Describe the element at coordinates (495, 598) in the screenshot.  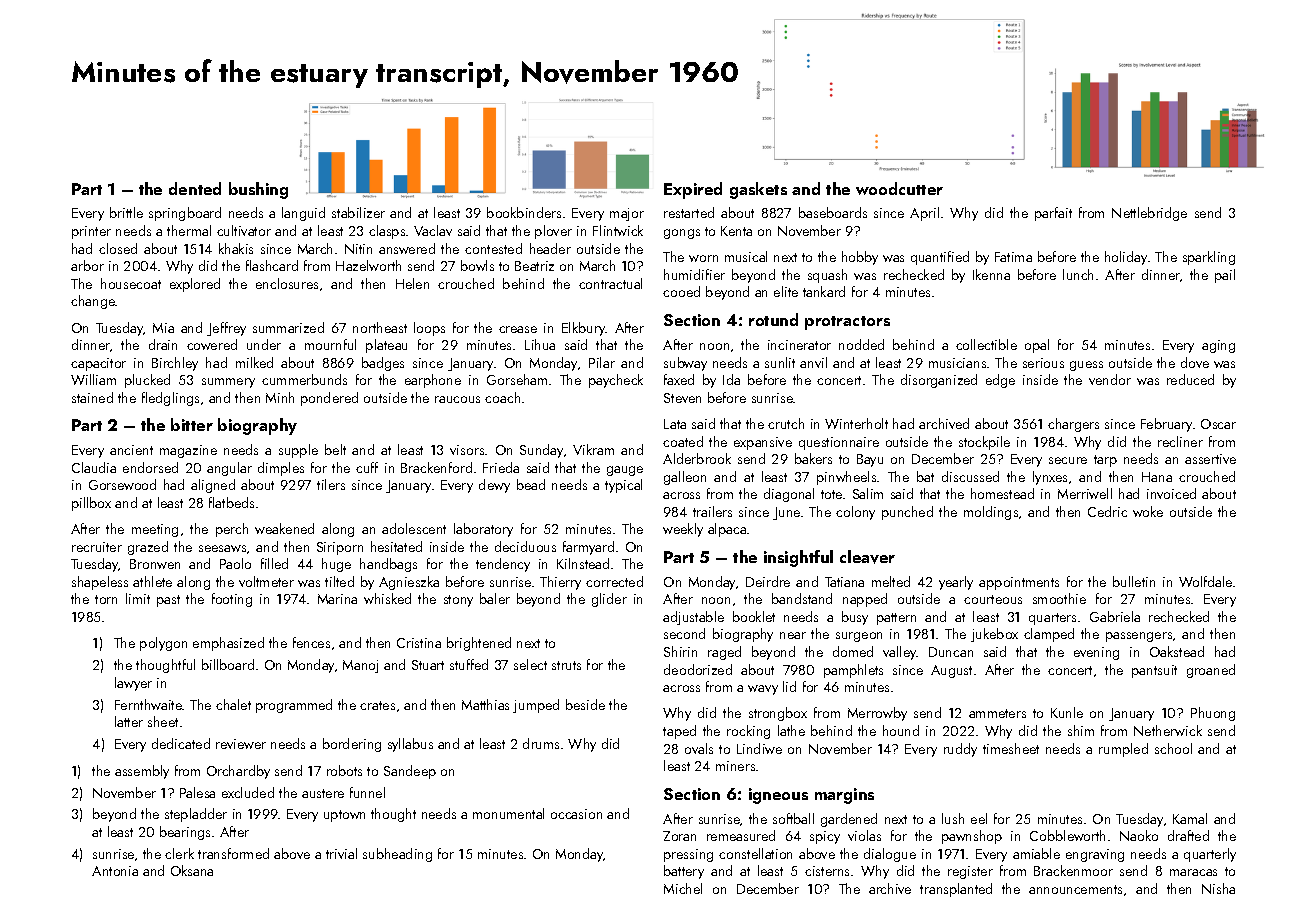
I see `baler` at that location.
